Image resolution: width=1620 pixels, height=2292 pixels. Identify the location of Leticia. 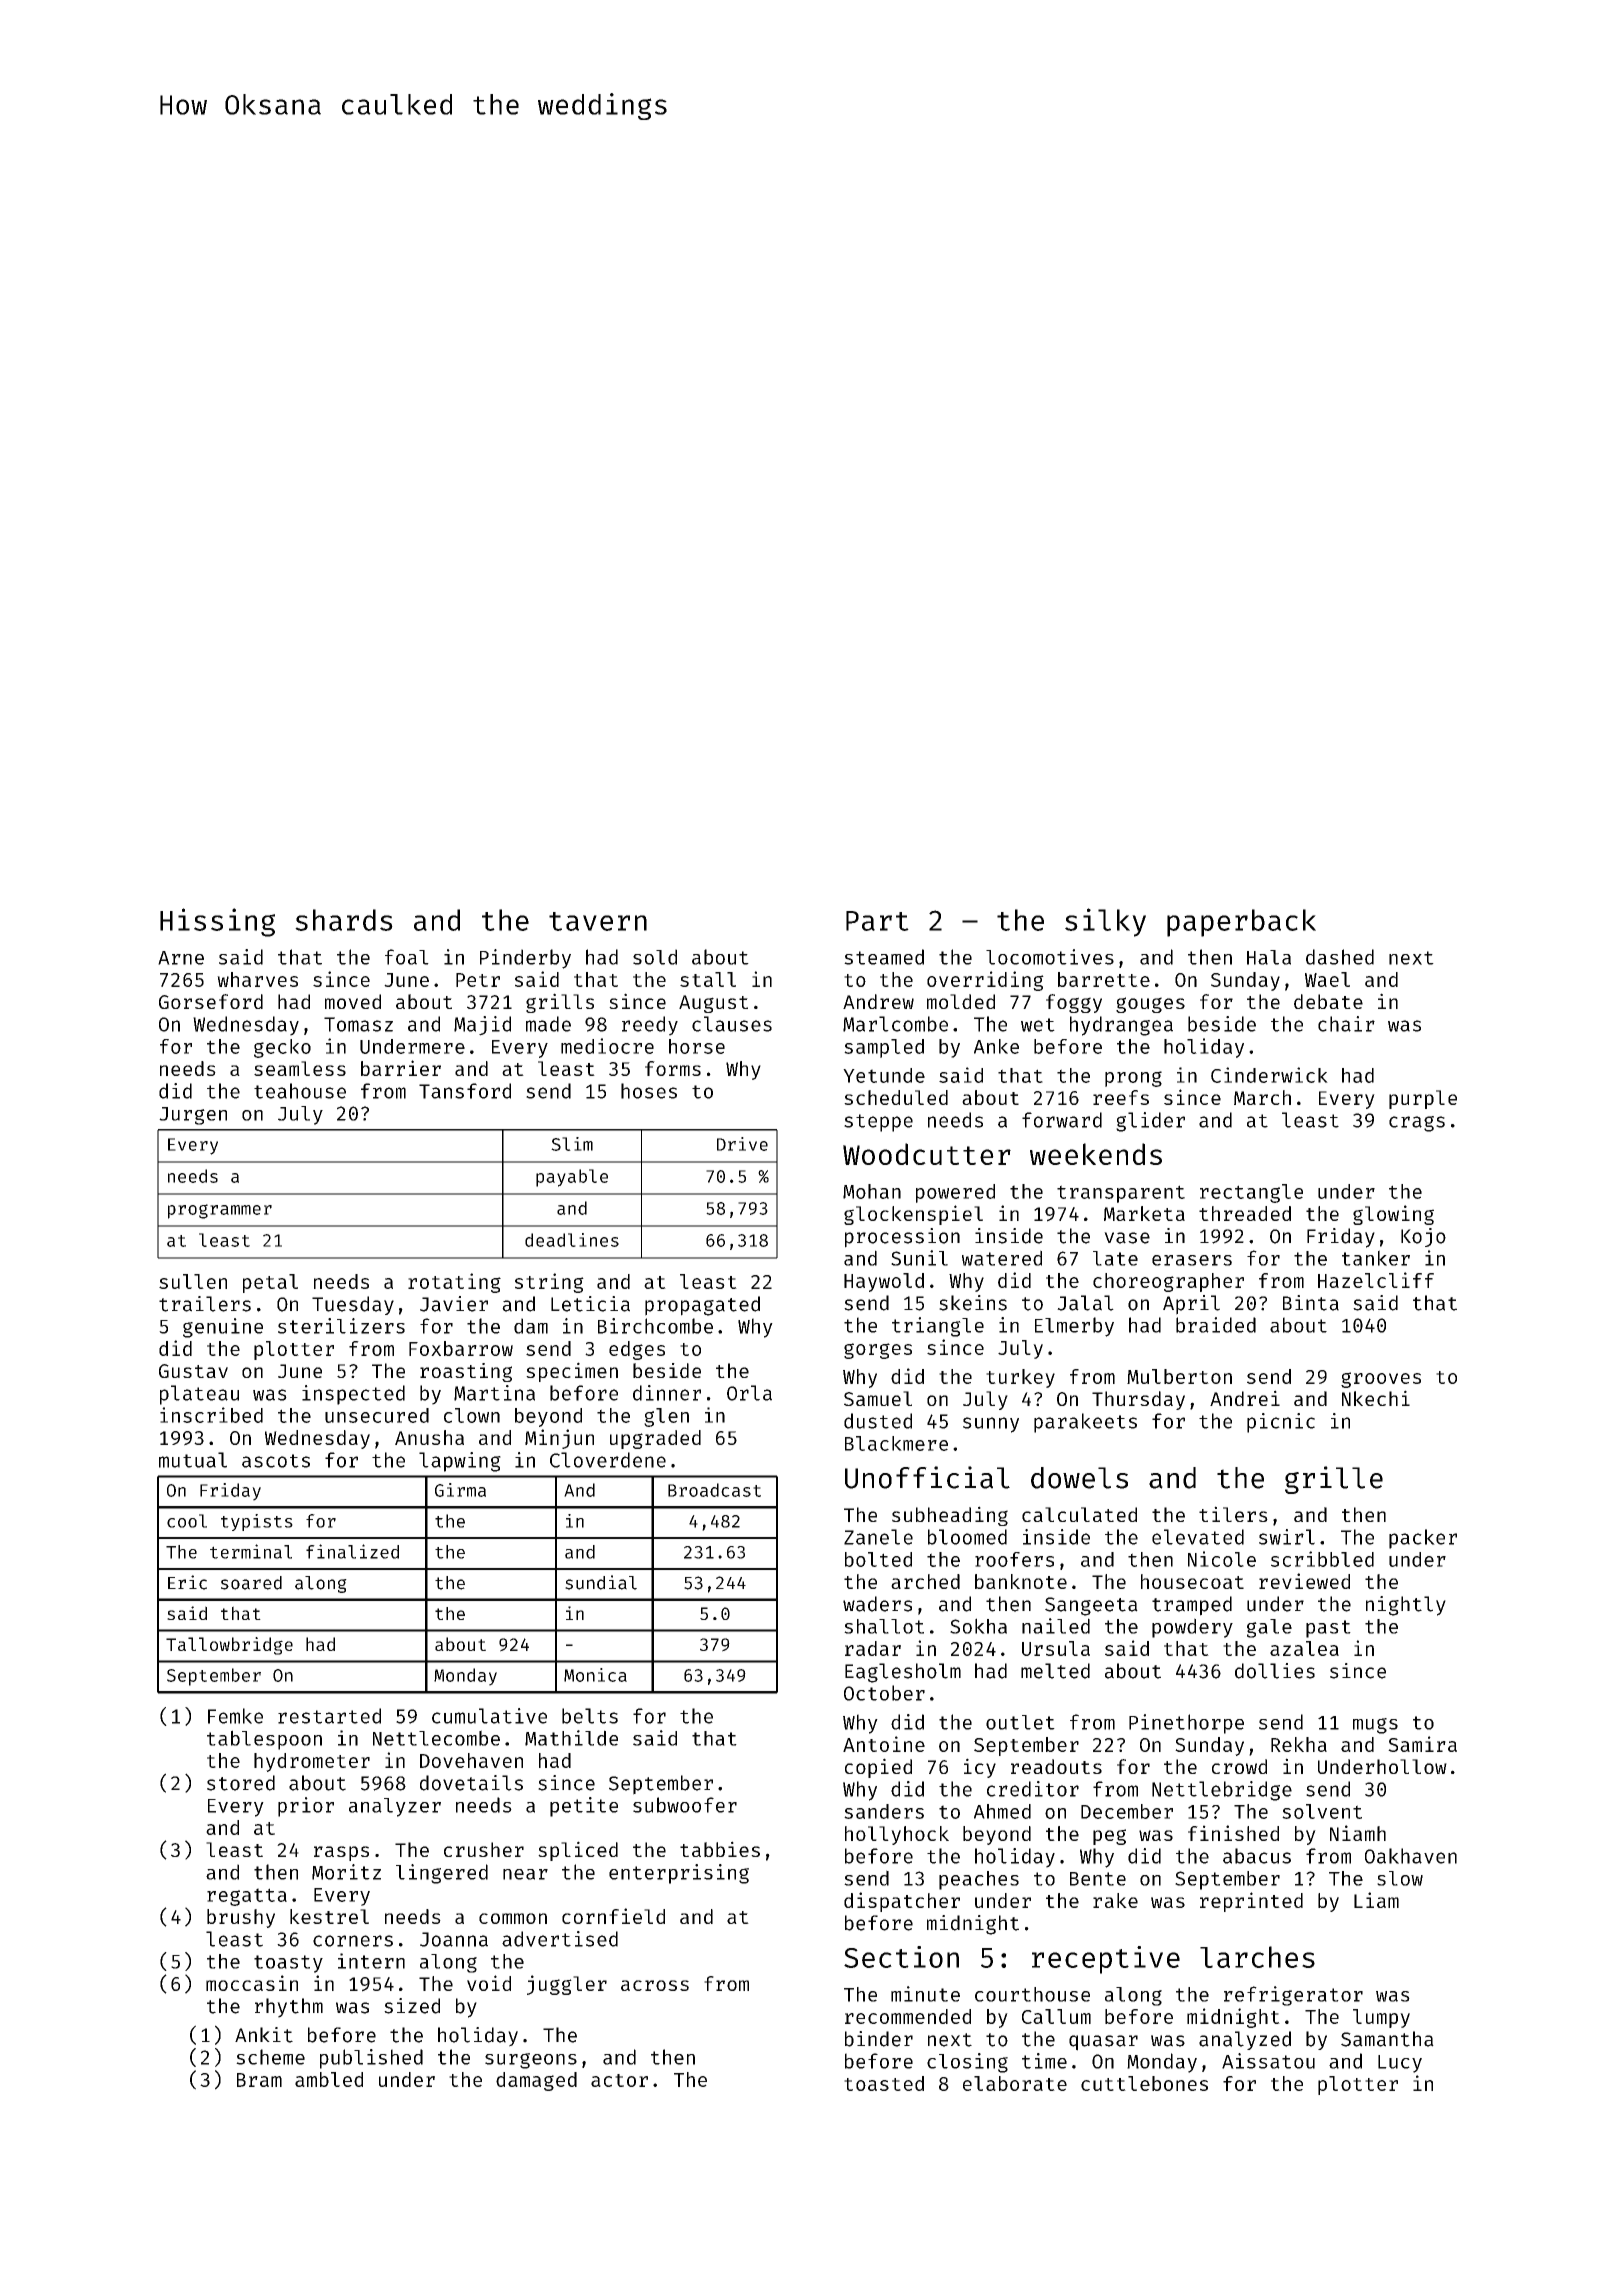
(590, 1304).
